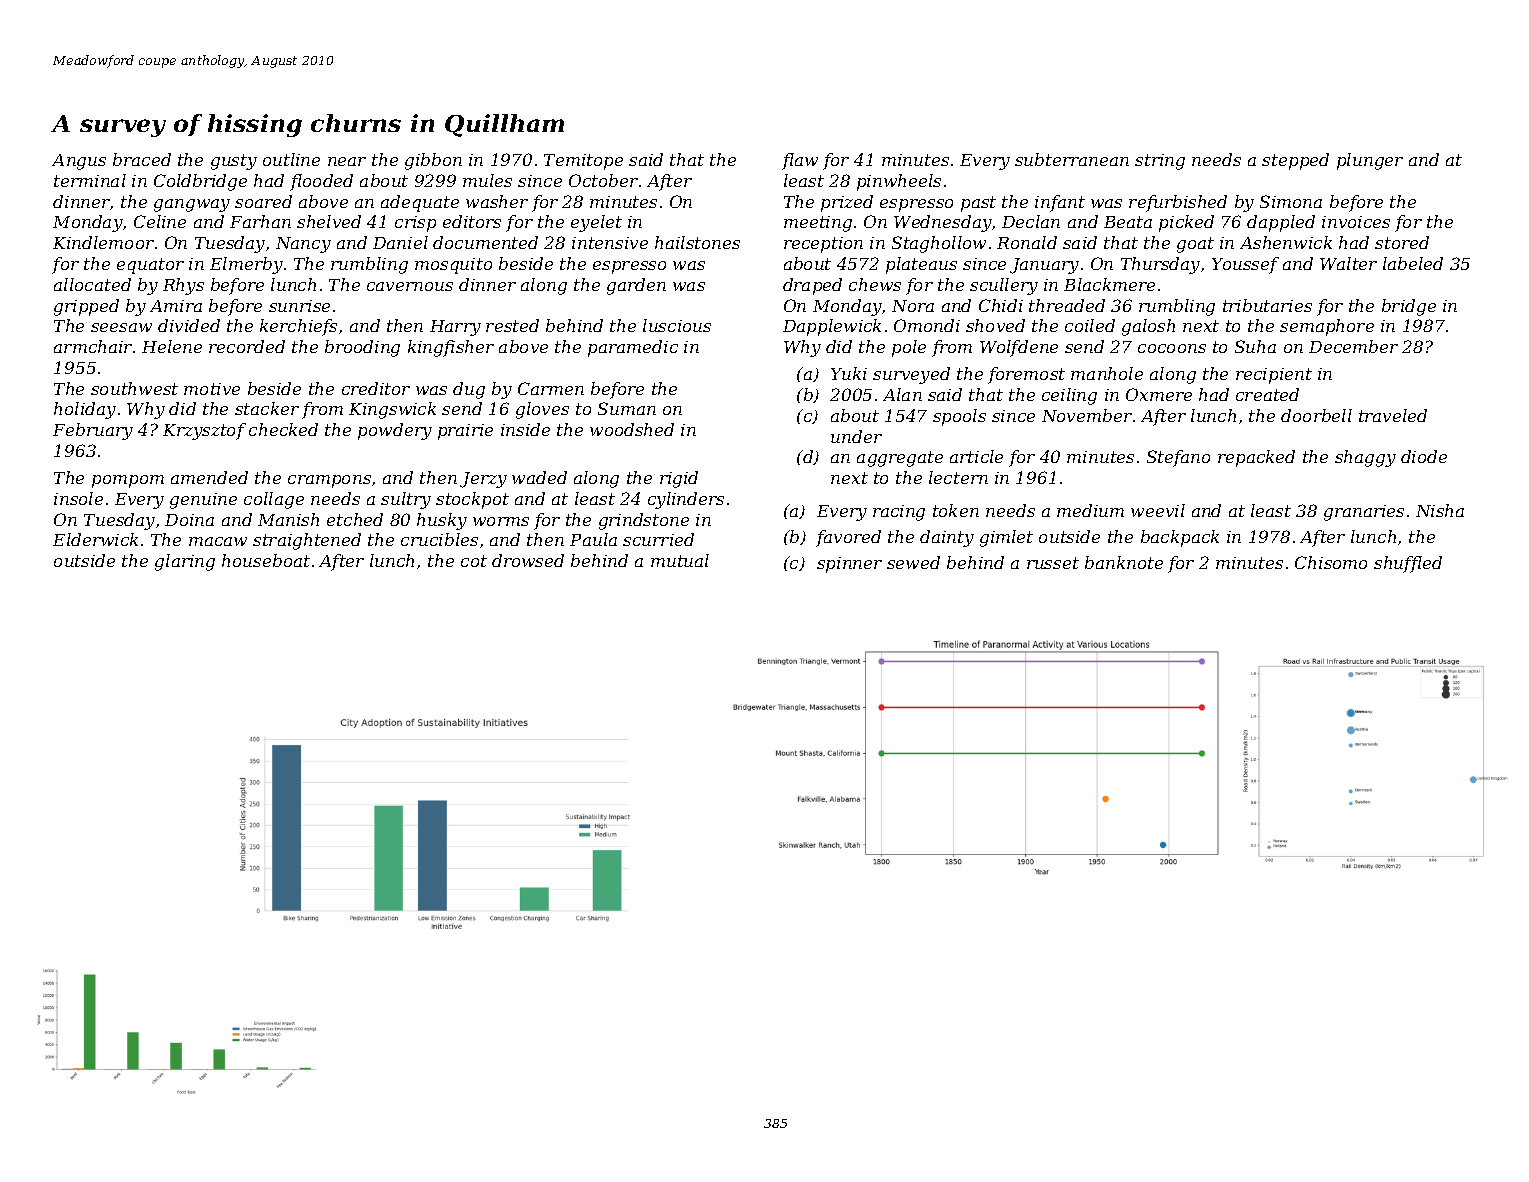 The image size is (1529, 1182). I want to click on crampons, so click(329, 481).
